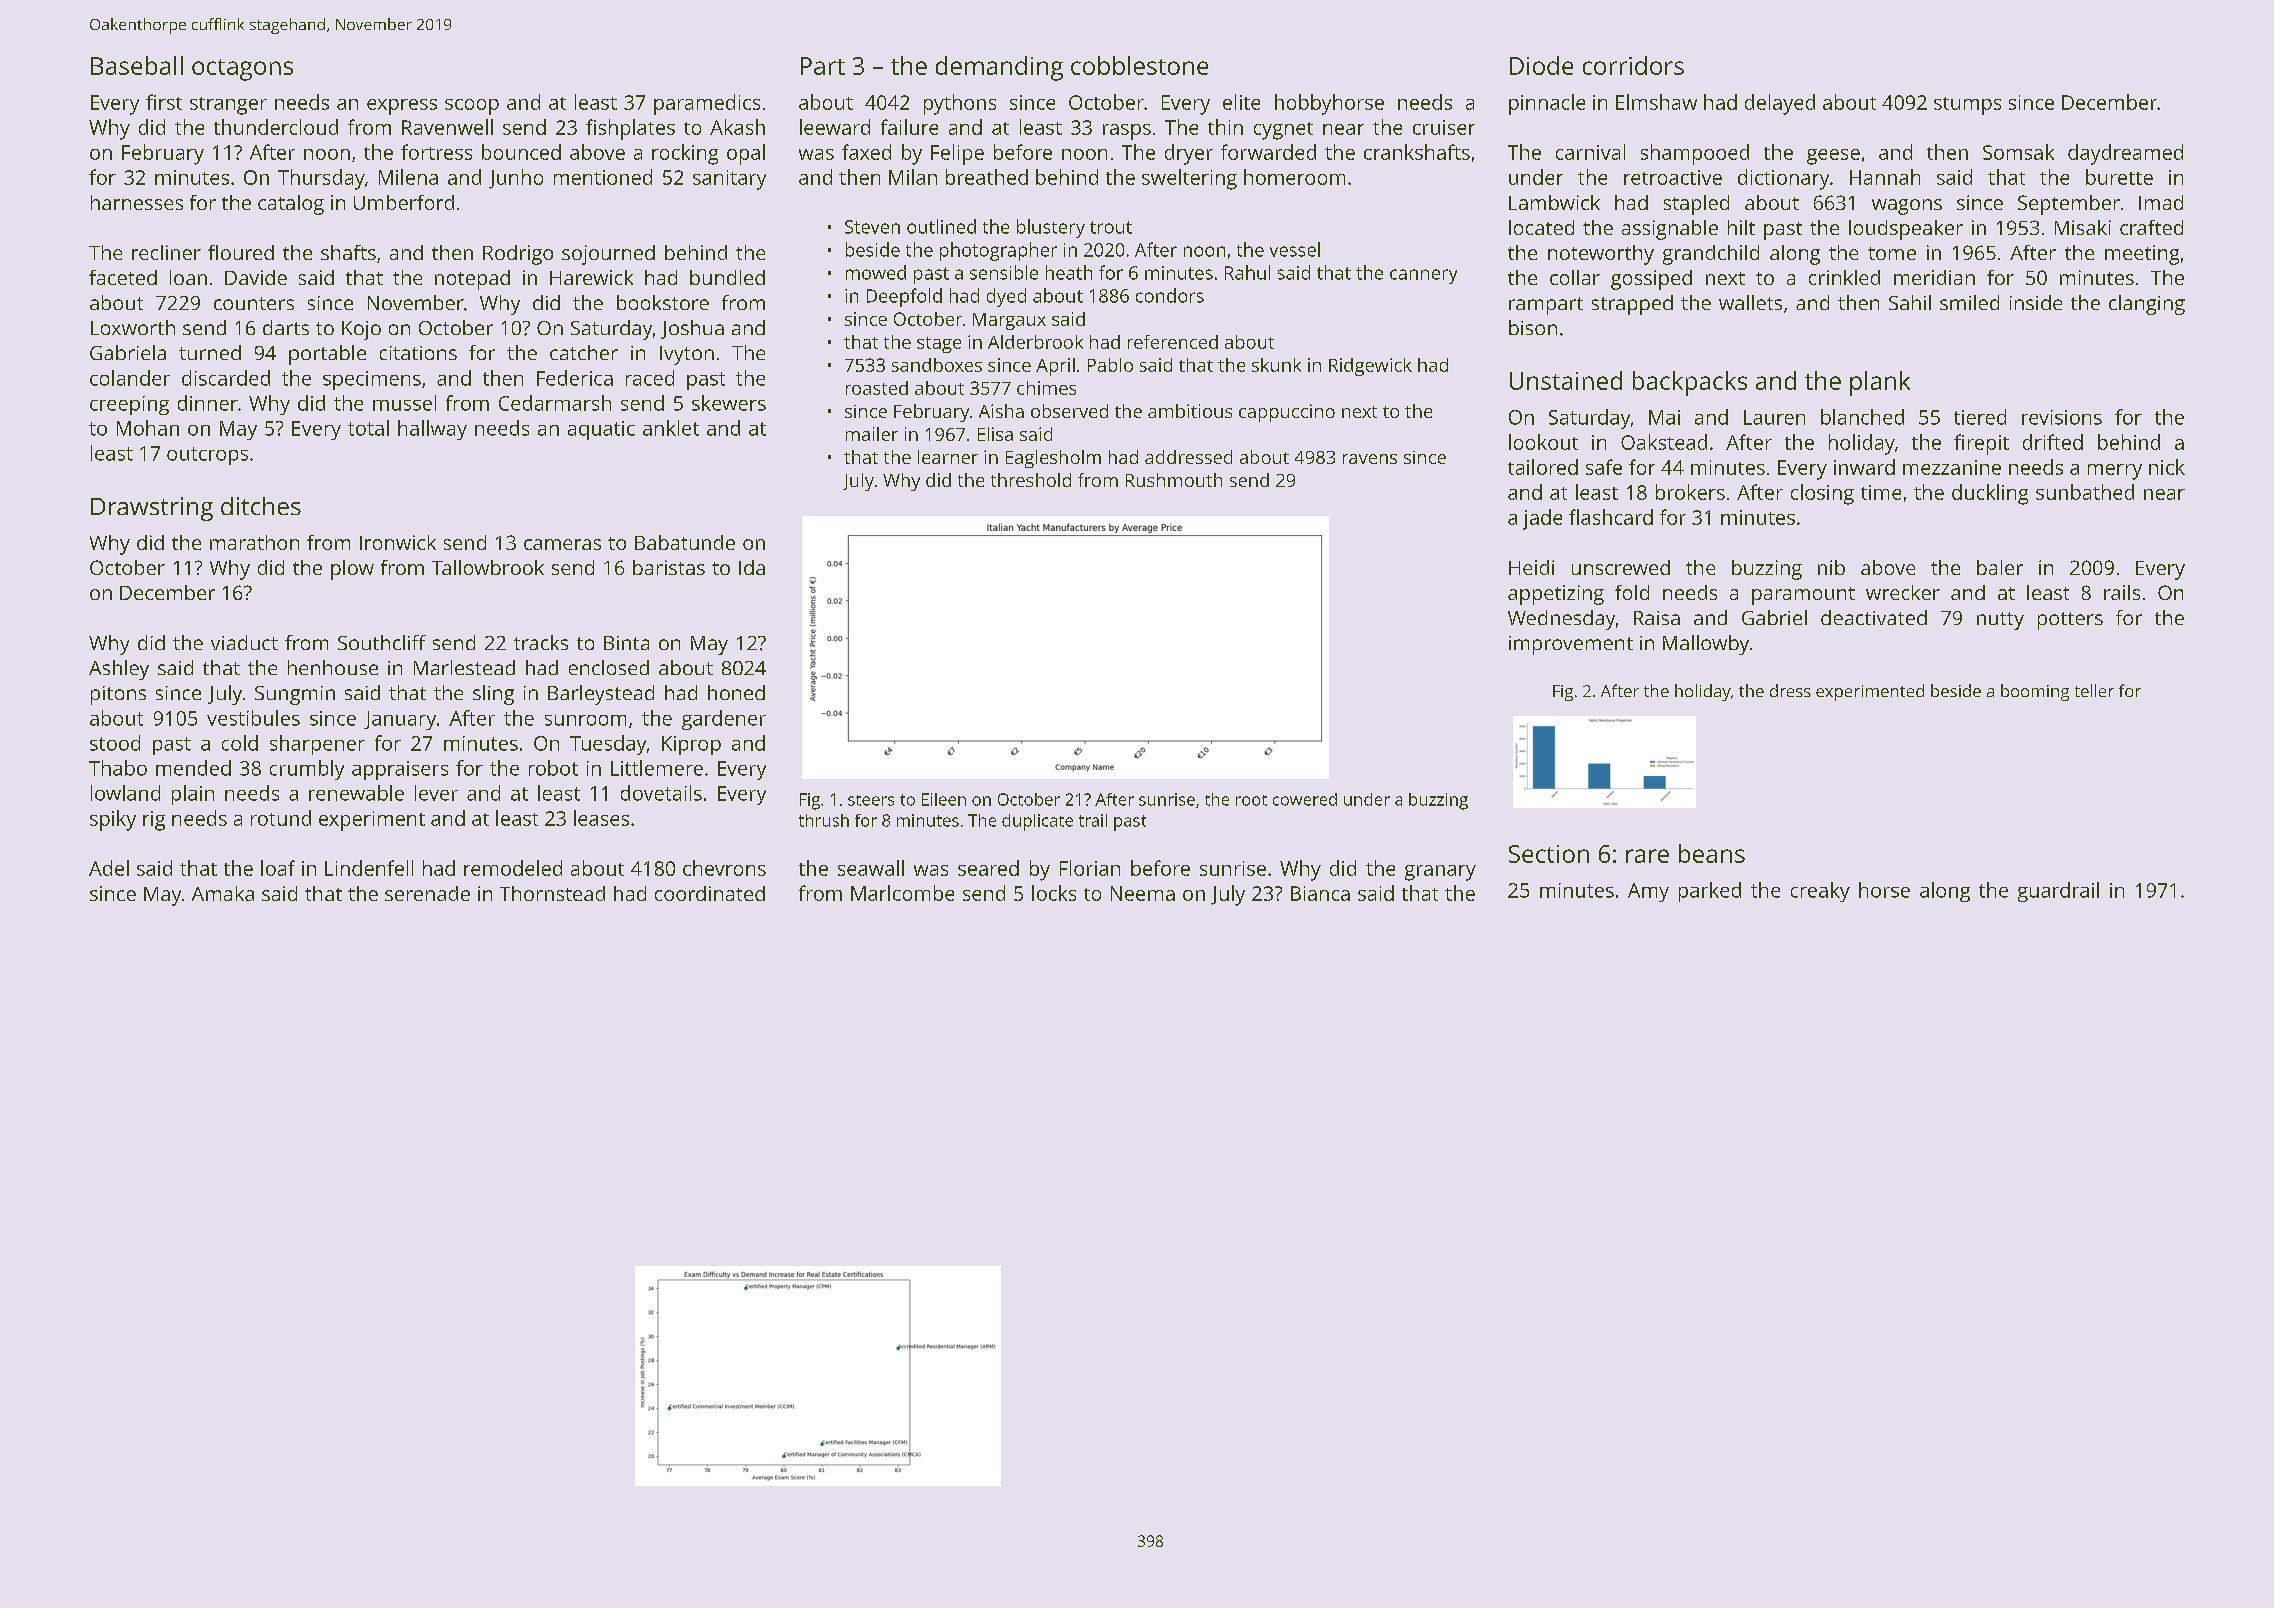  Describe the element at coordinates (109, 868) in the screenshot. I see `Adel` at that location.
